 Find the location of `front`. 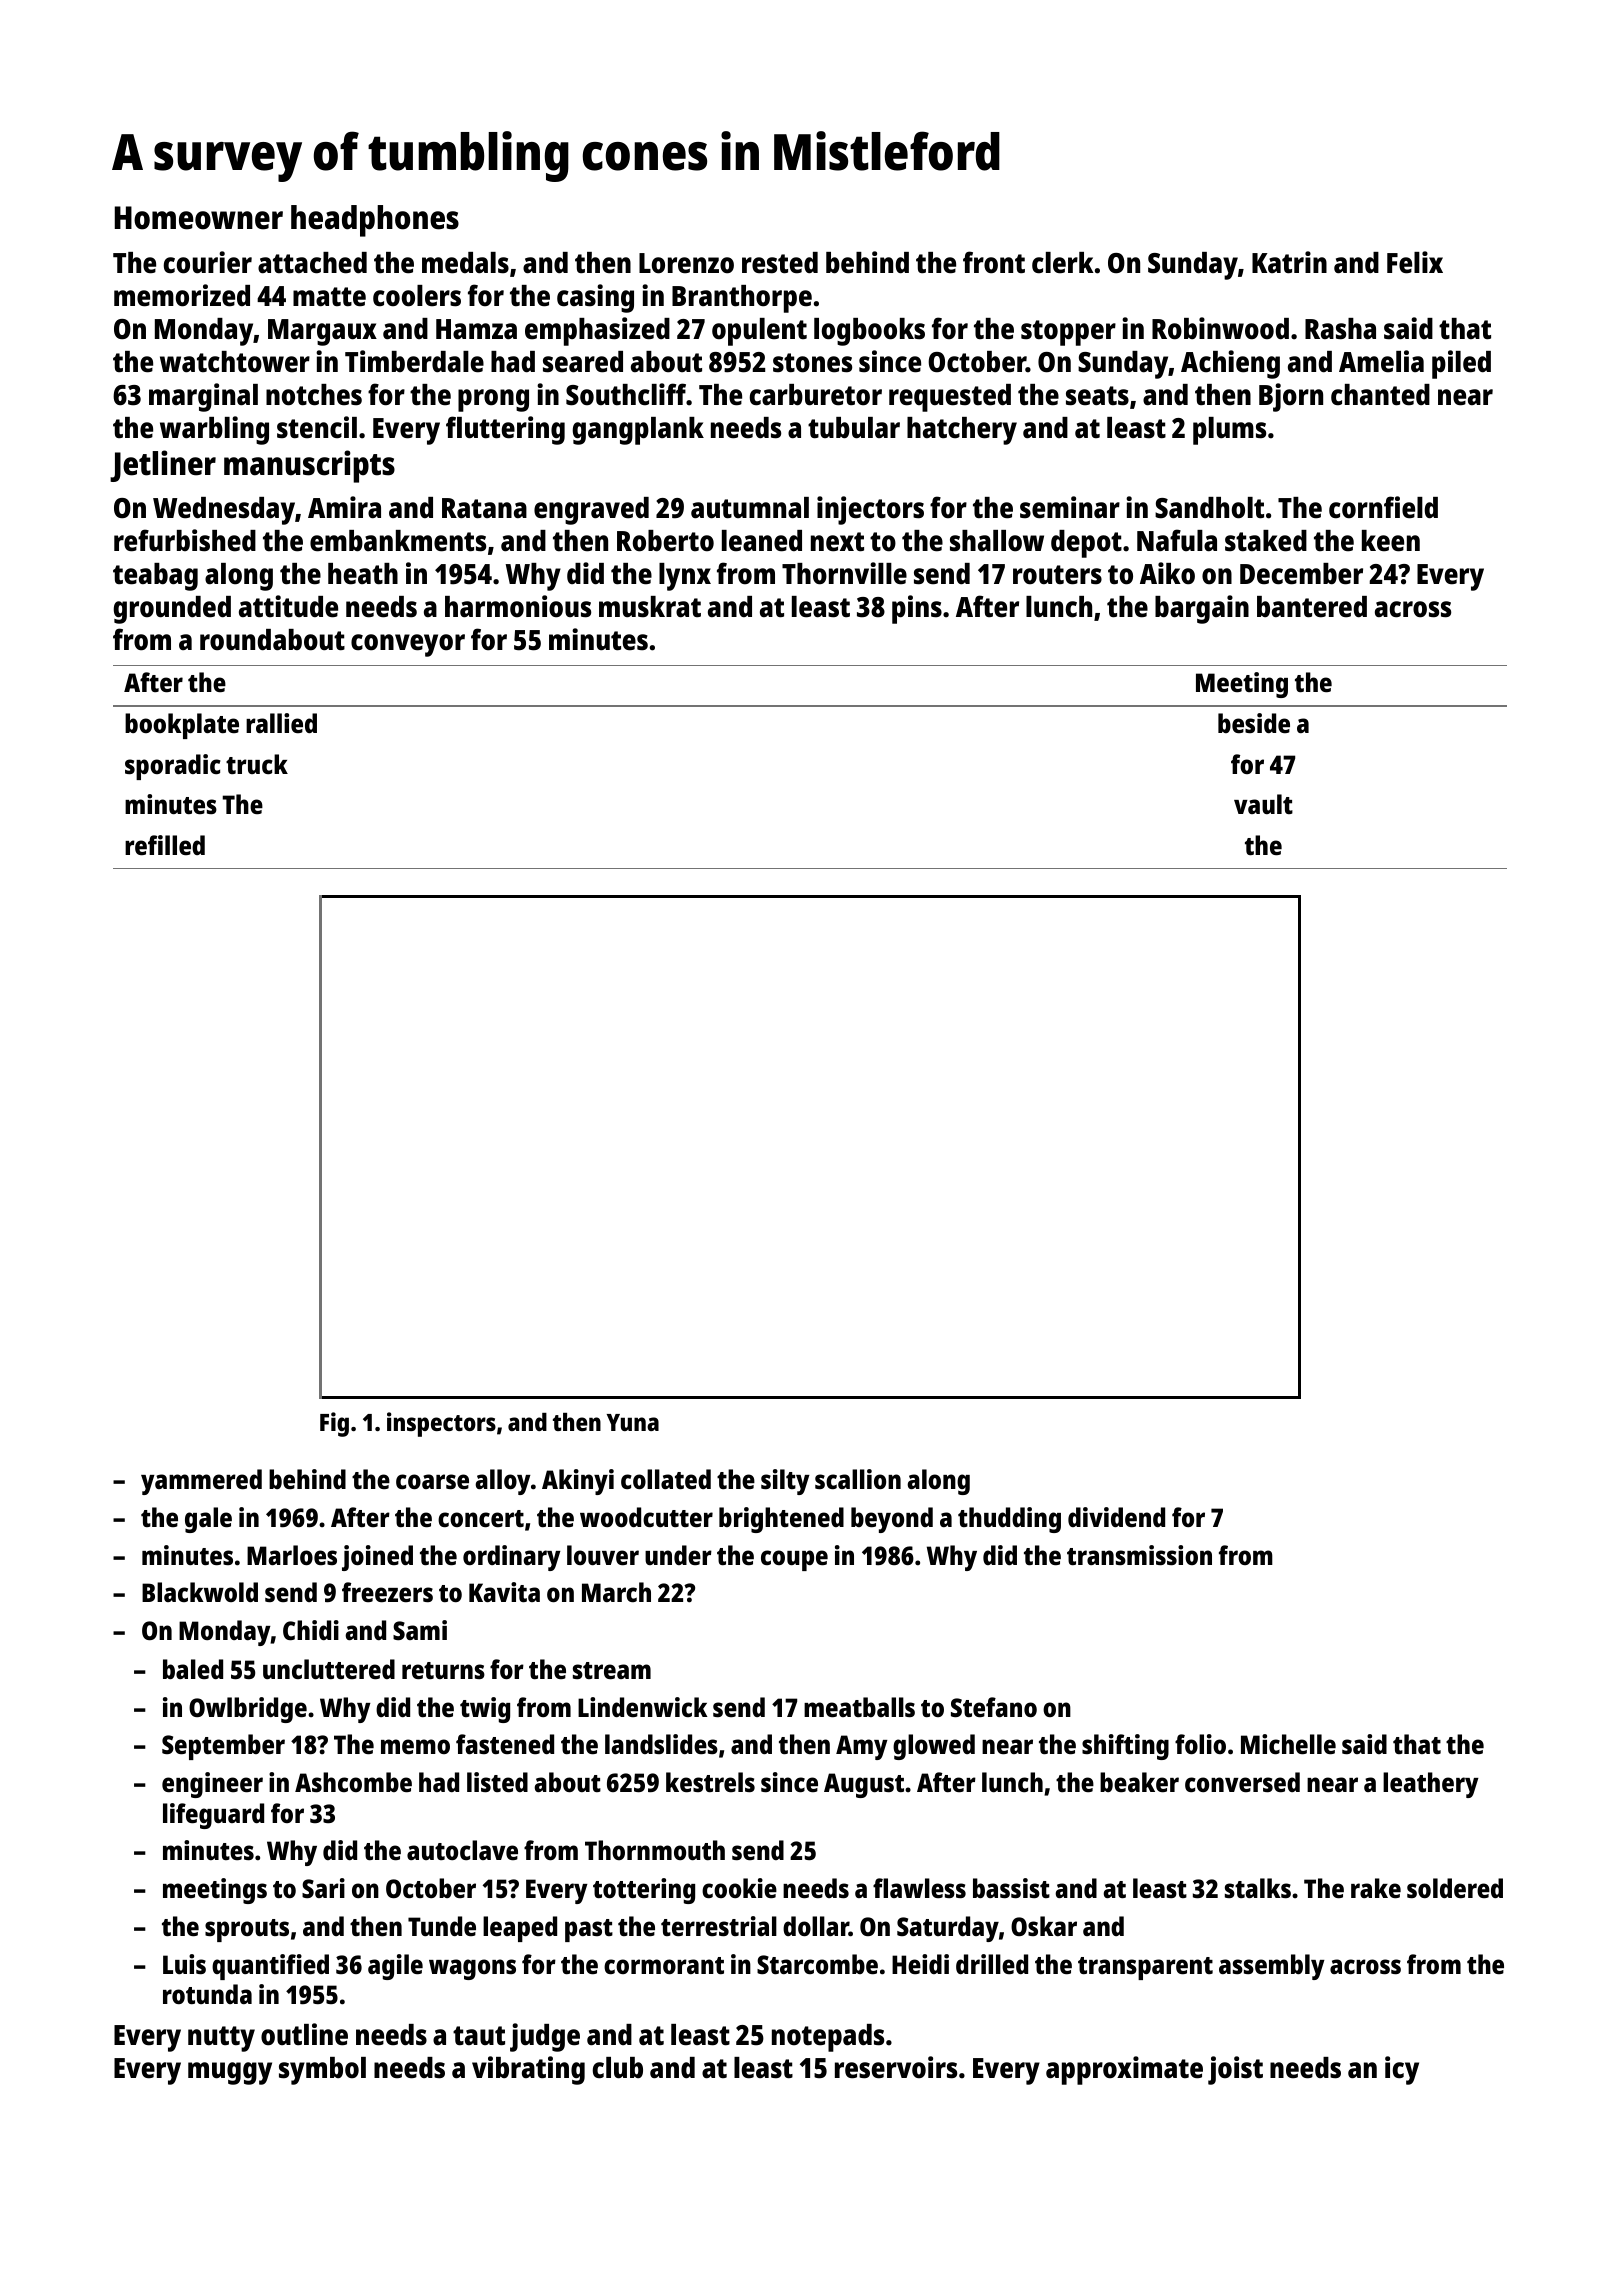

front is located at coordinates (994, 262).
